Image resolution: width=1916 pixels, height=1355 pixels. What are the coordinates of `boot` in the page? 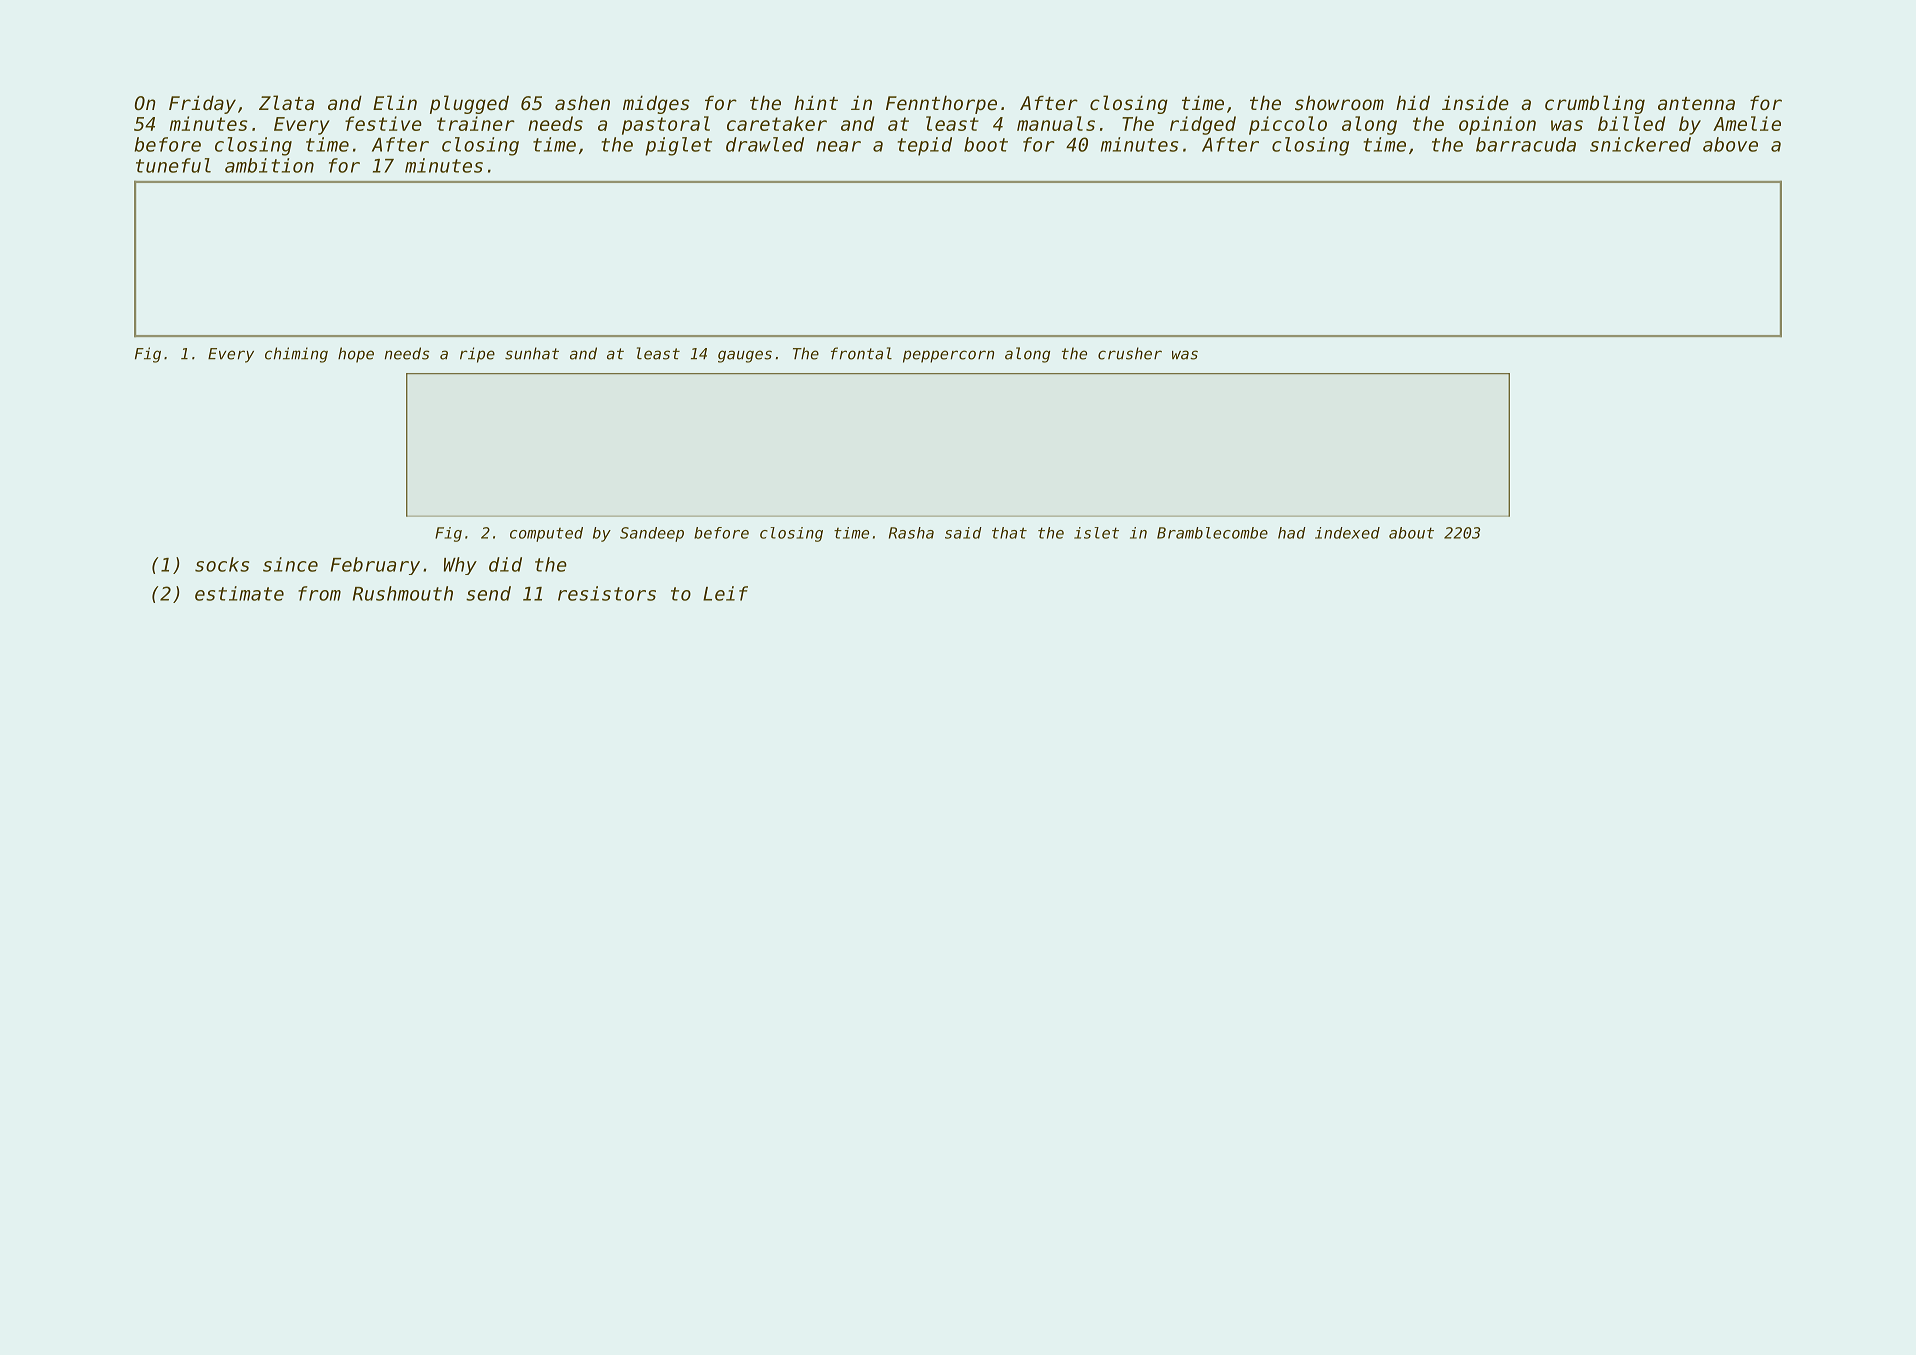 It's located at (986, 144).
